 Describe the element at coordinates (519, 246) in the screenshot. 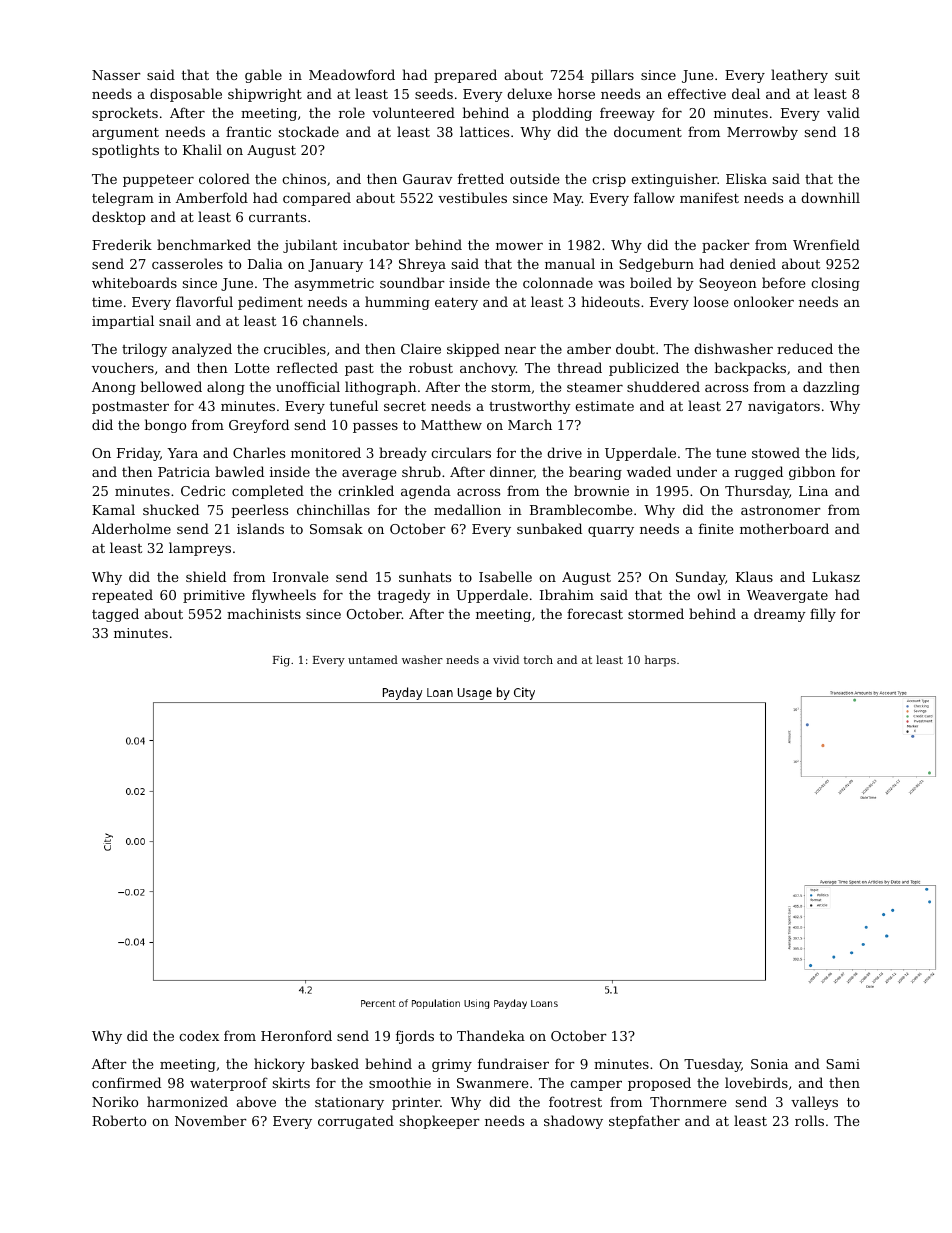

I see `mower` at that location.
